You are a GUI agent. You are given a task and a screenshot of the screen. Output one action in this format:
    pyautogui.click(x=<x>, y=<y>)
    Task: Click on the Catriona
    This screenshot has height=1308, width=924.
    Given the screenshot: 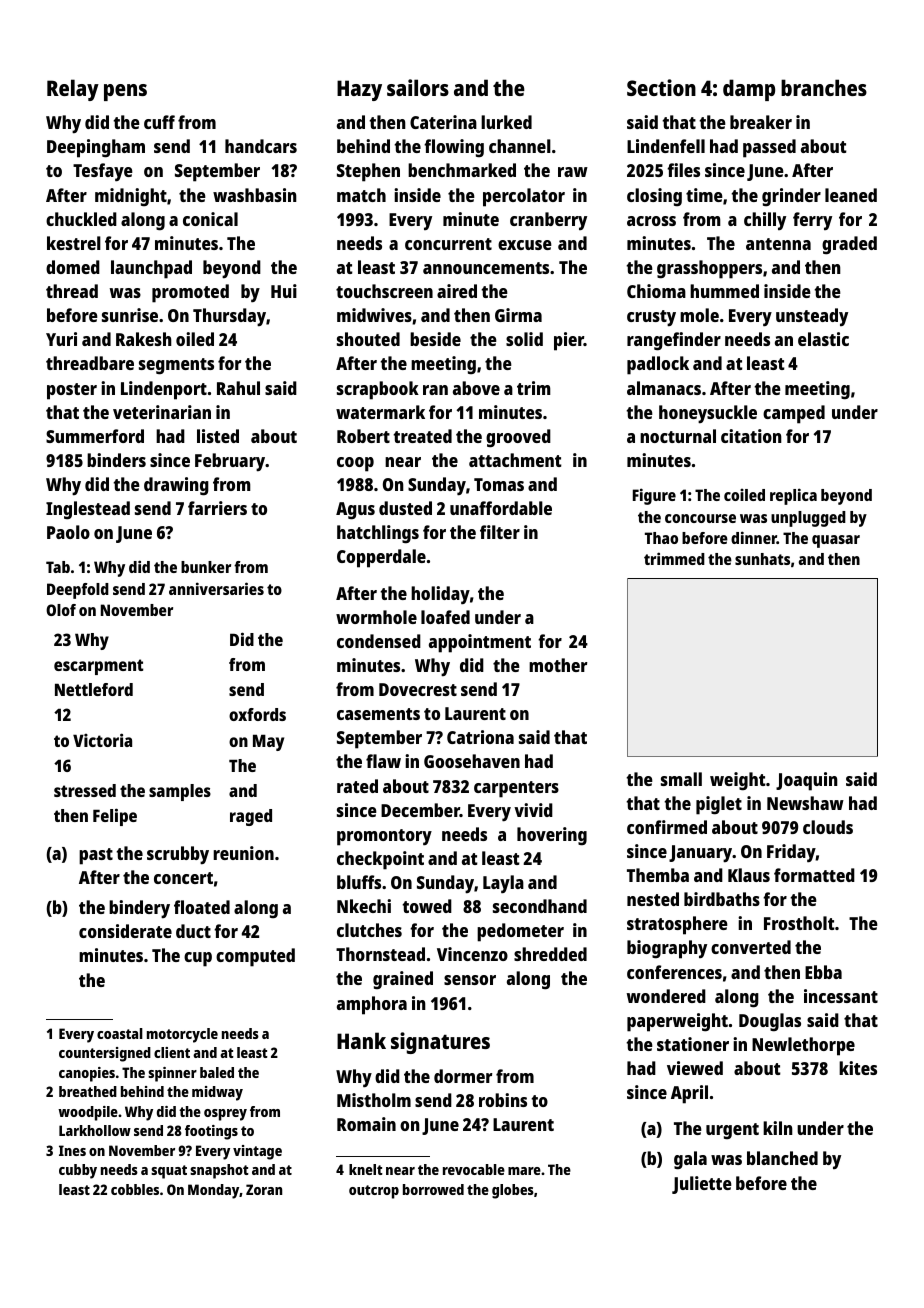 What is the action you would take?
    pyautogui.click(x=480, y=737)
